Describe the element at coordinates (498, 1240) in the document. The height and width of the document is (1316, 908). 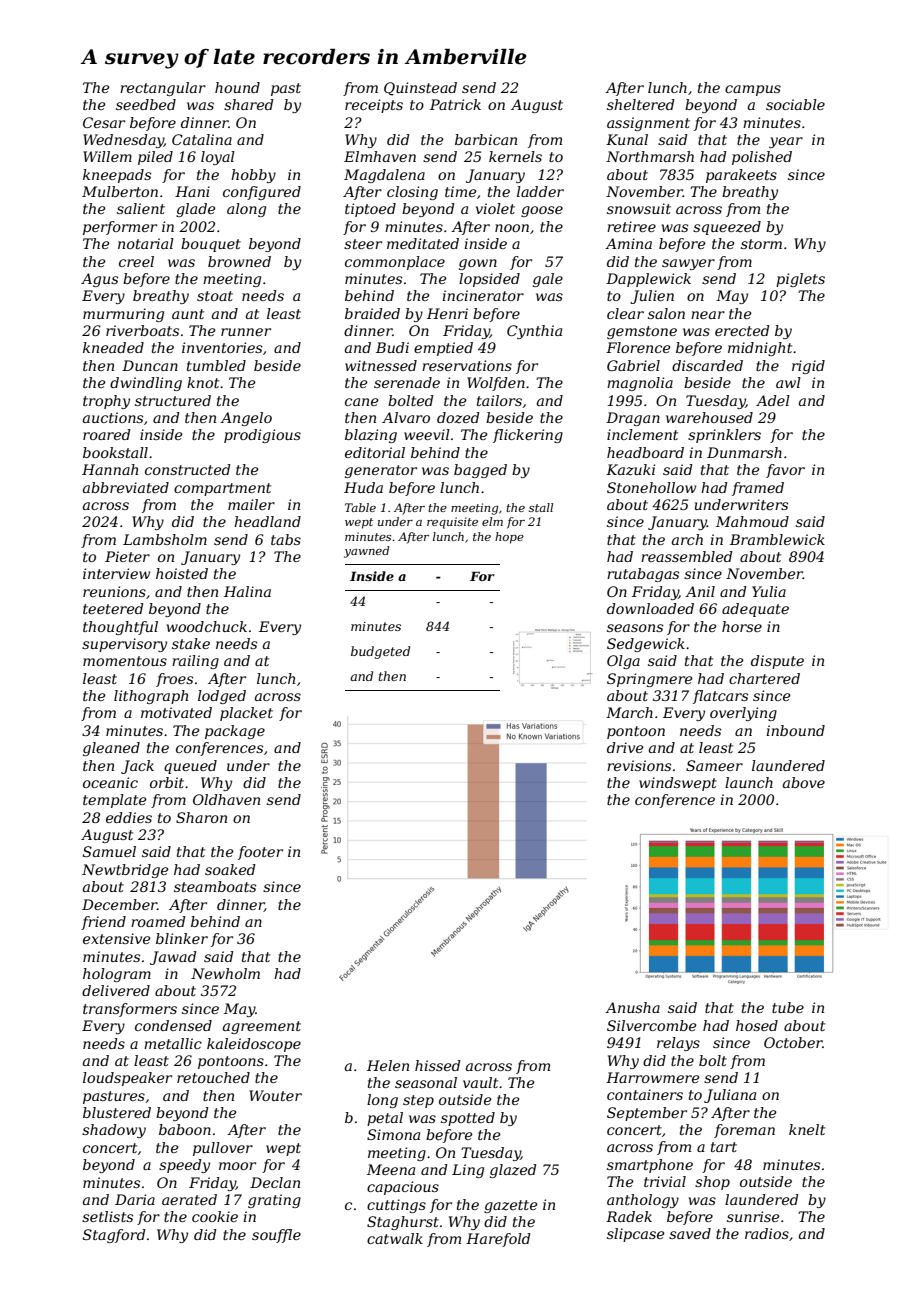
I see `Harefold` at that location.
